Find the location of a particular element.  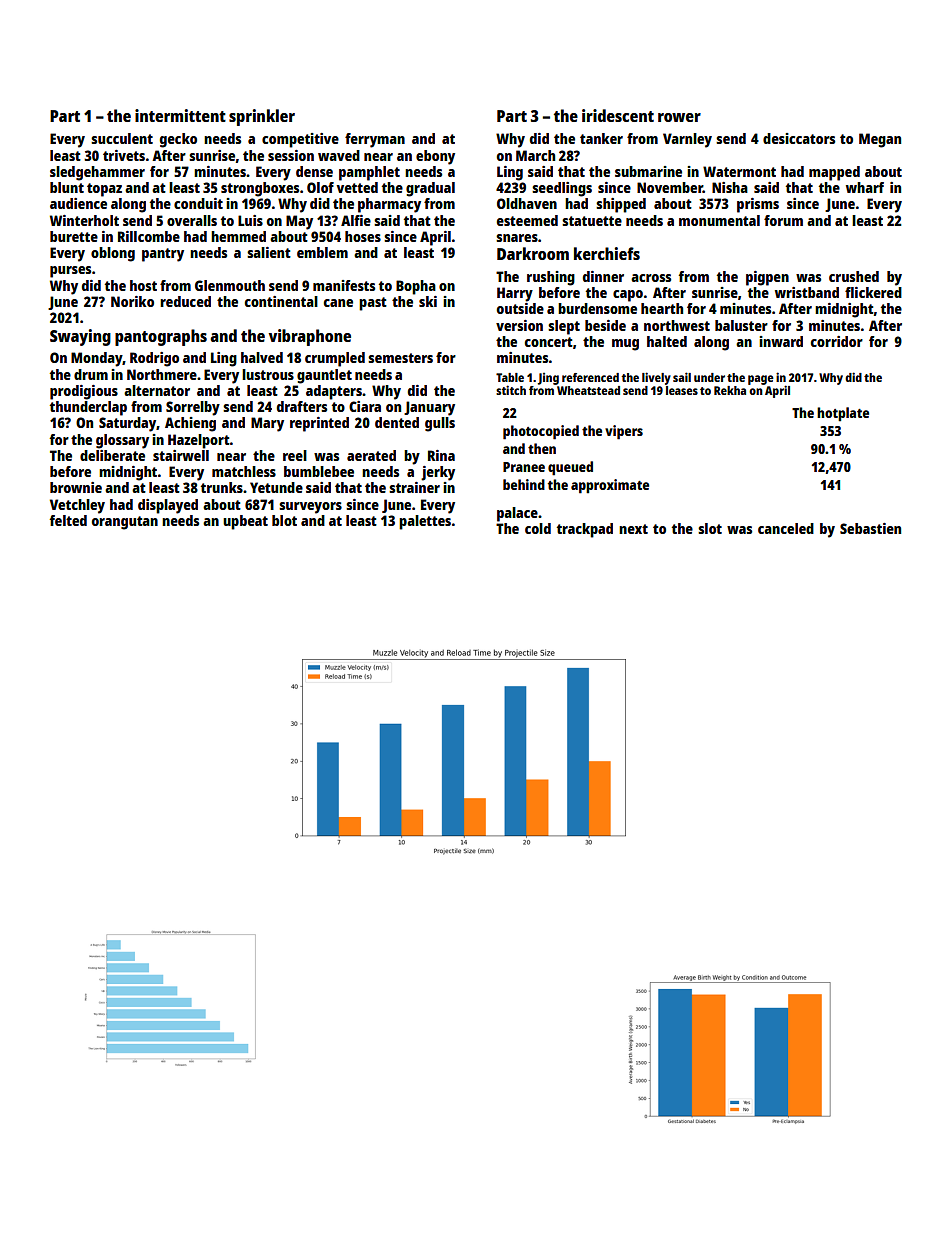

blunt is located at coordinates (67, 187).
